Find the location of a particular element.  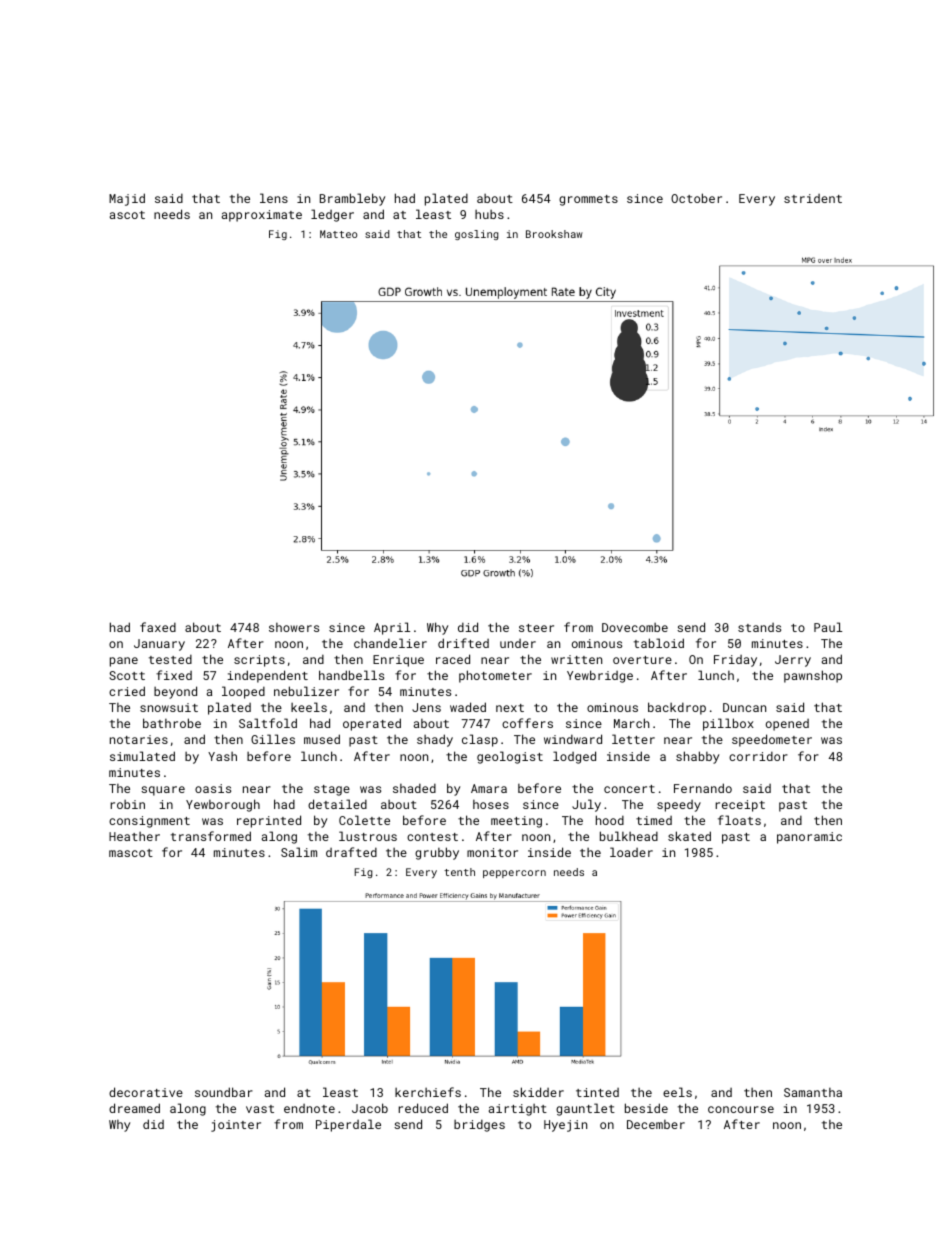

dreamed is located at coordinates (134, 1108).
